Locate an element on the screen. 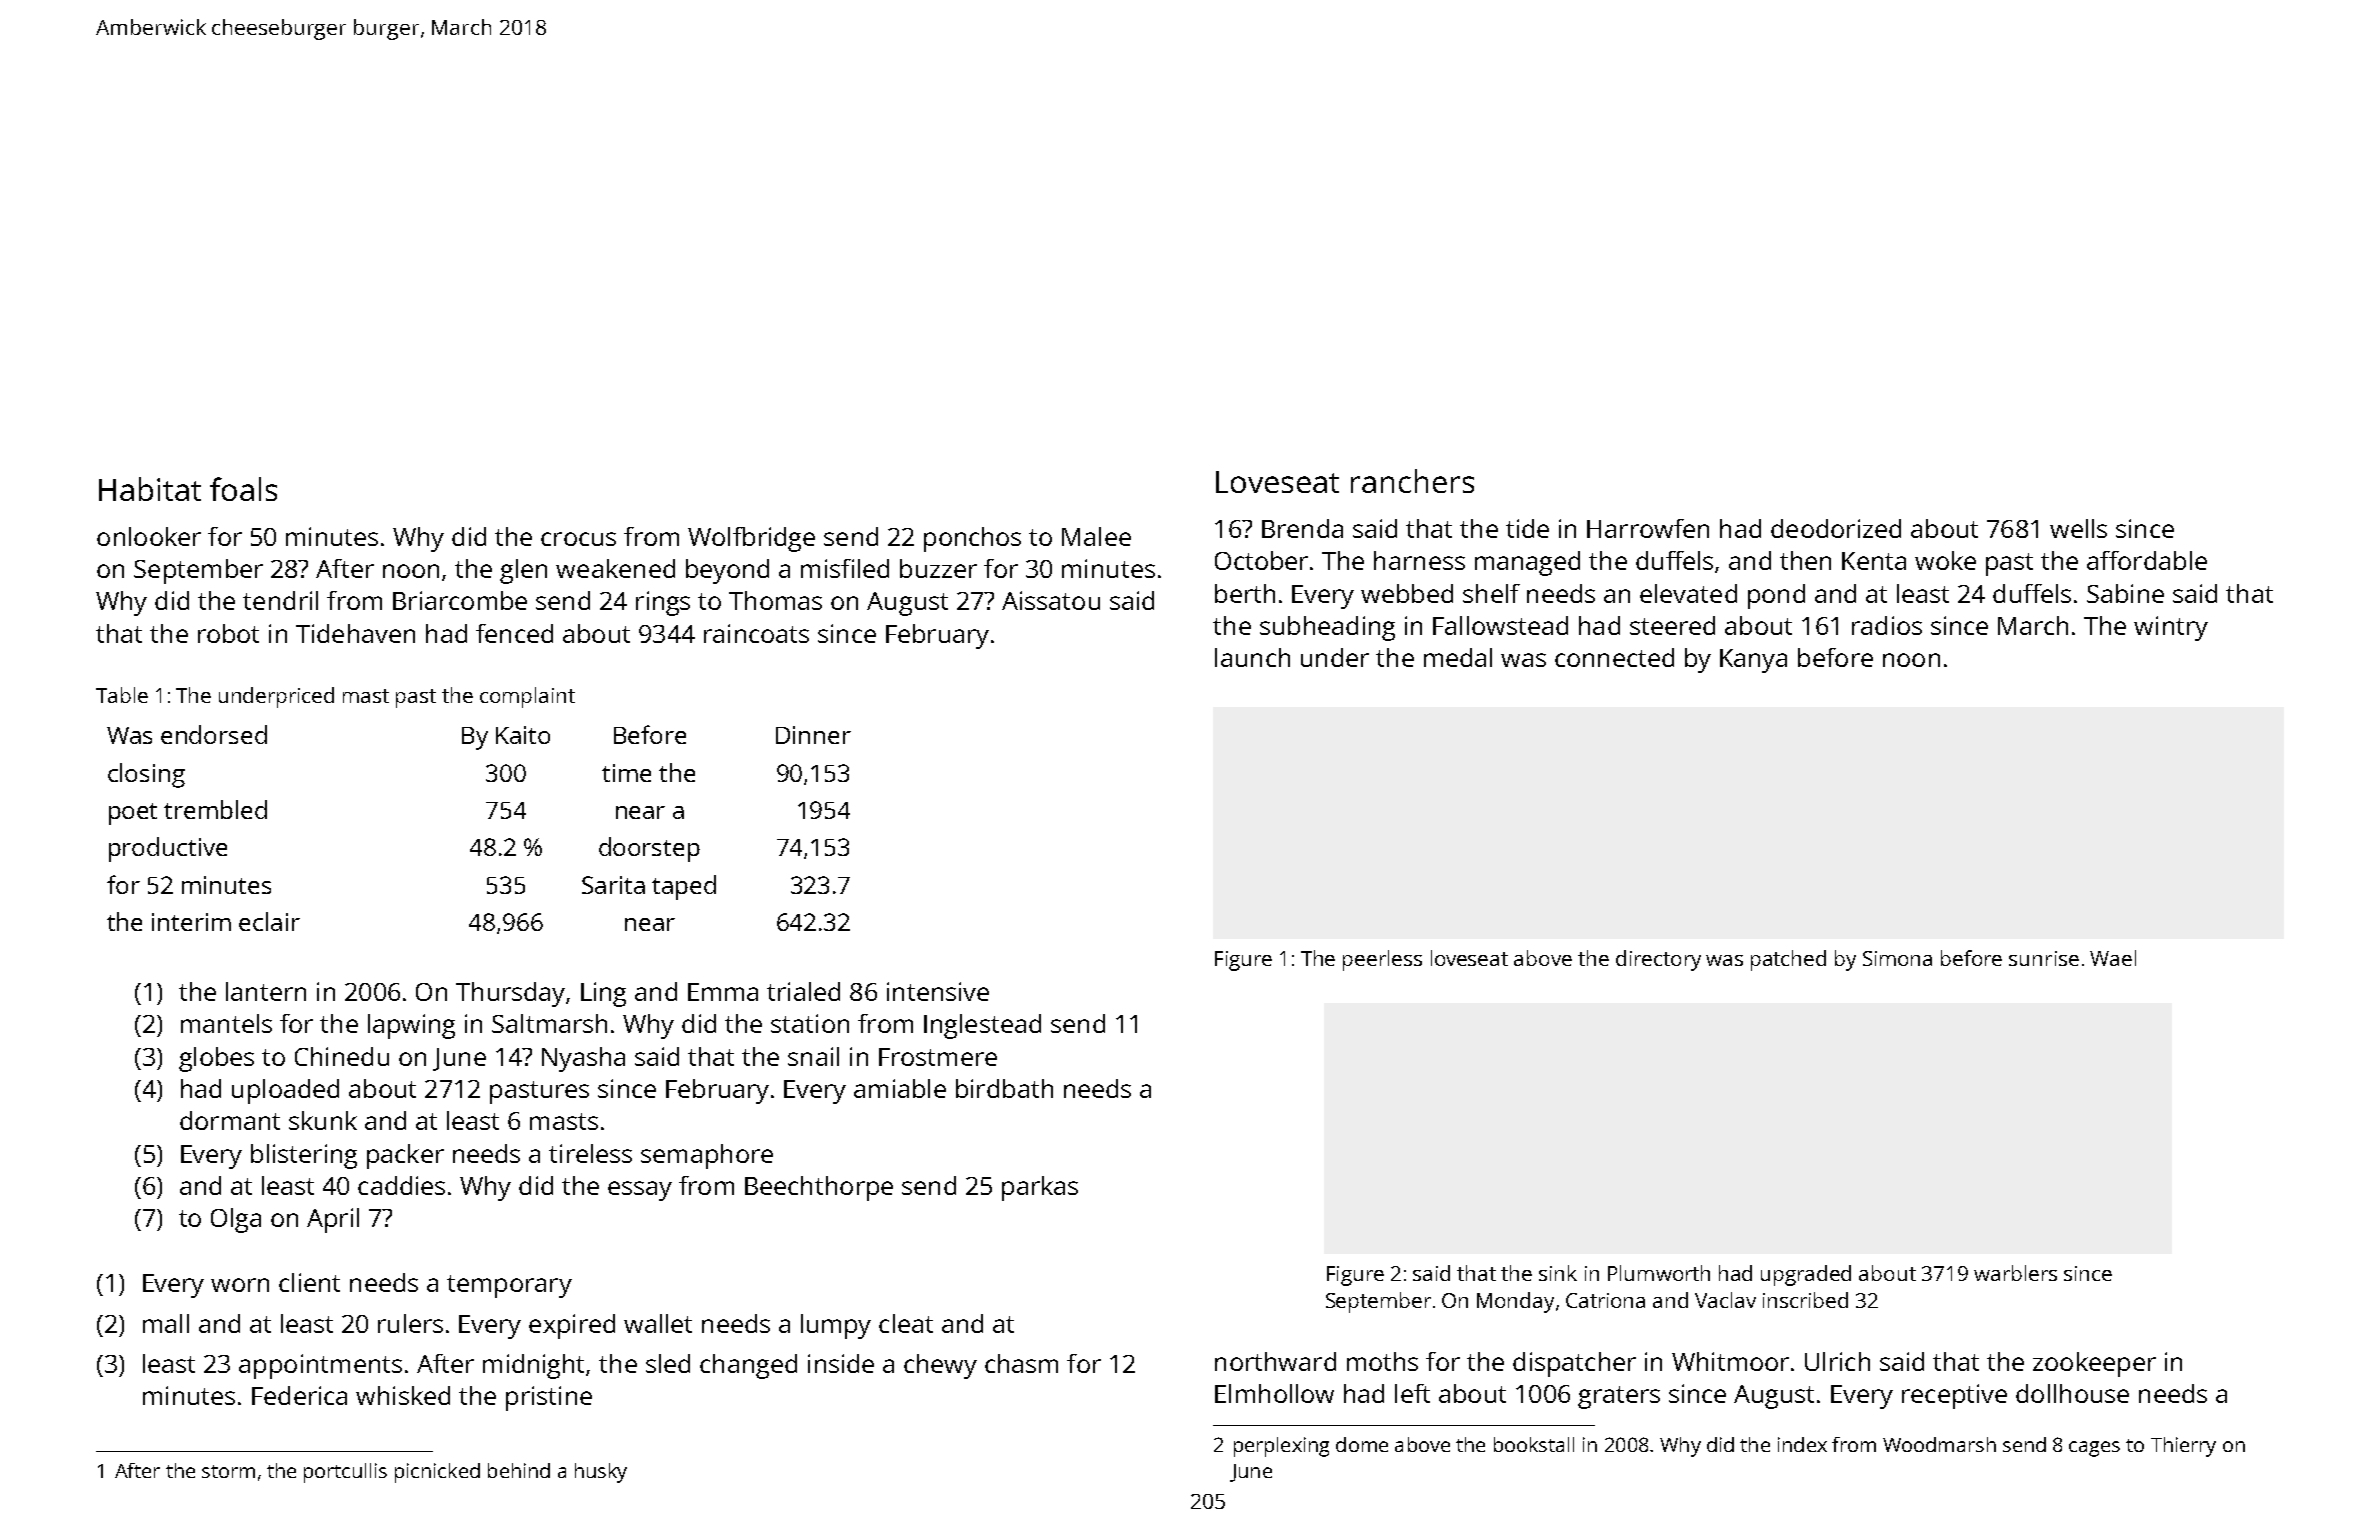  perplexing is located at coordinates (1281, 1447).
